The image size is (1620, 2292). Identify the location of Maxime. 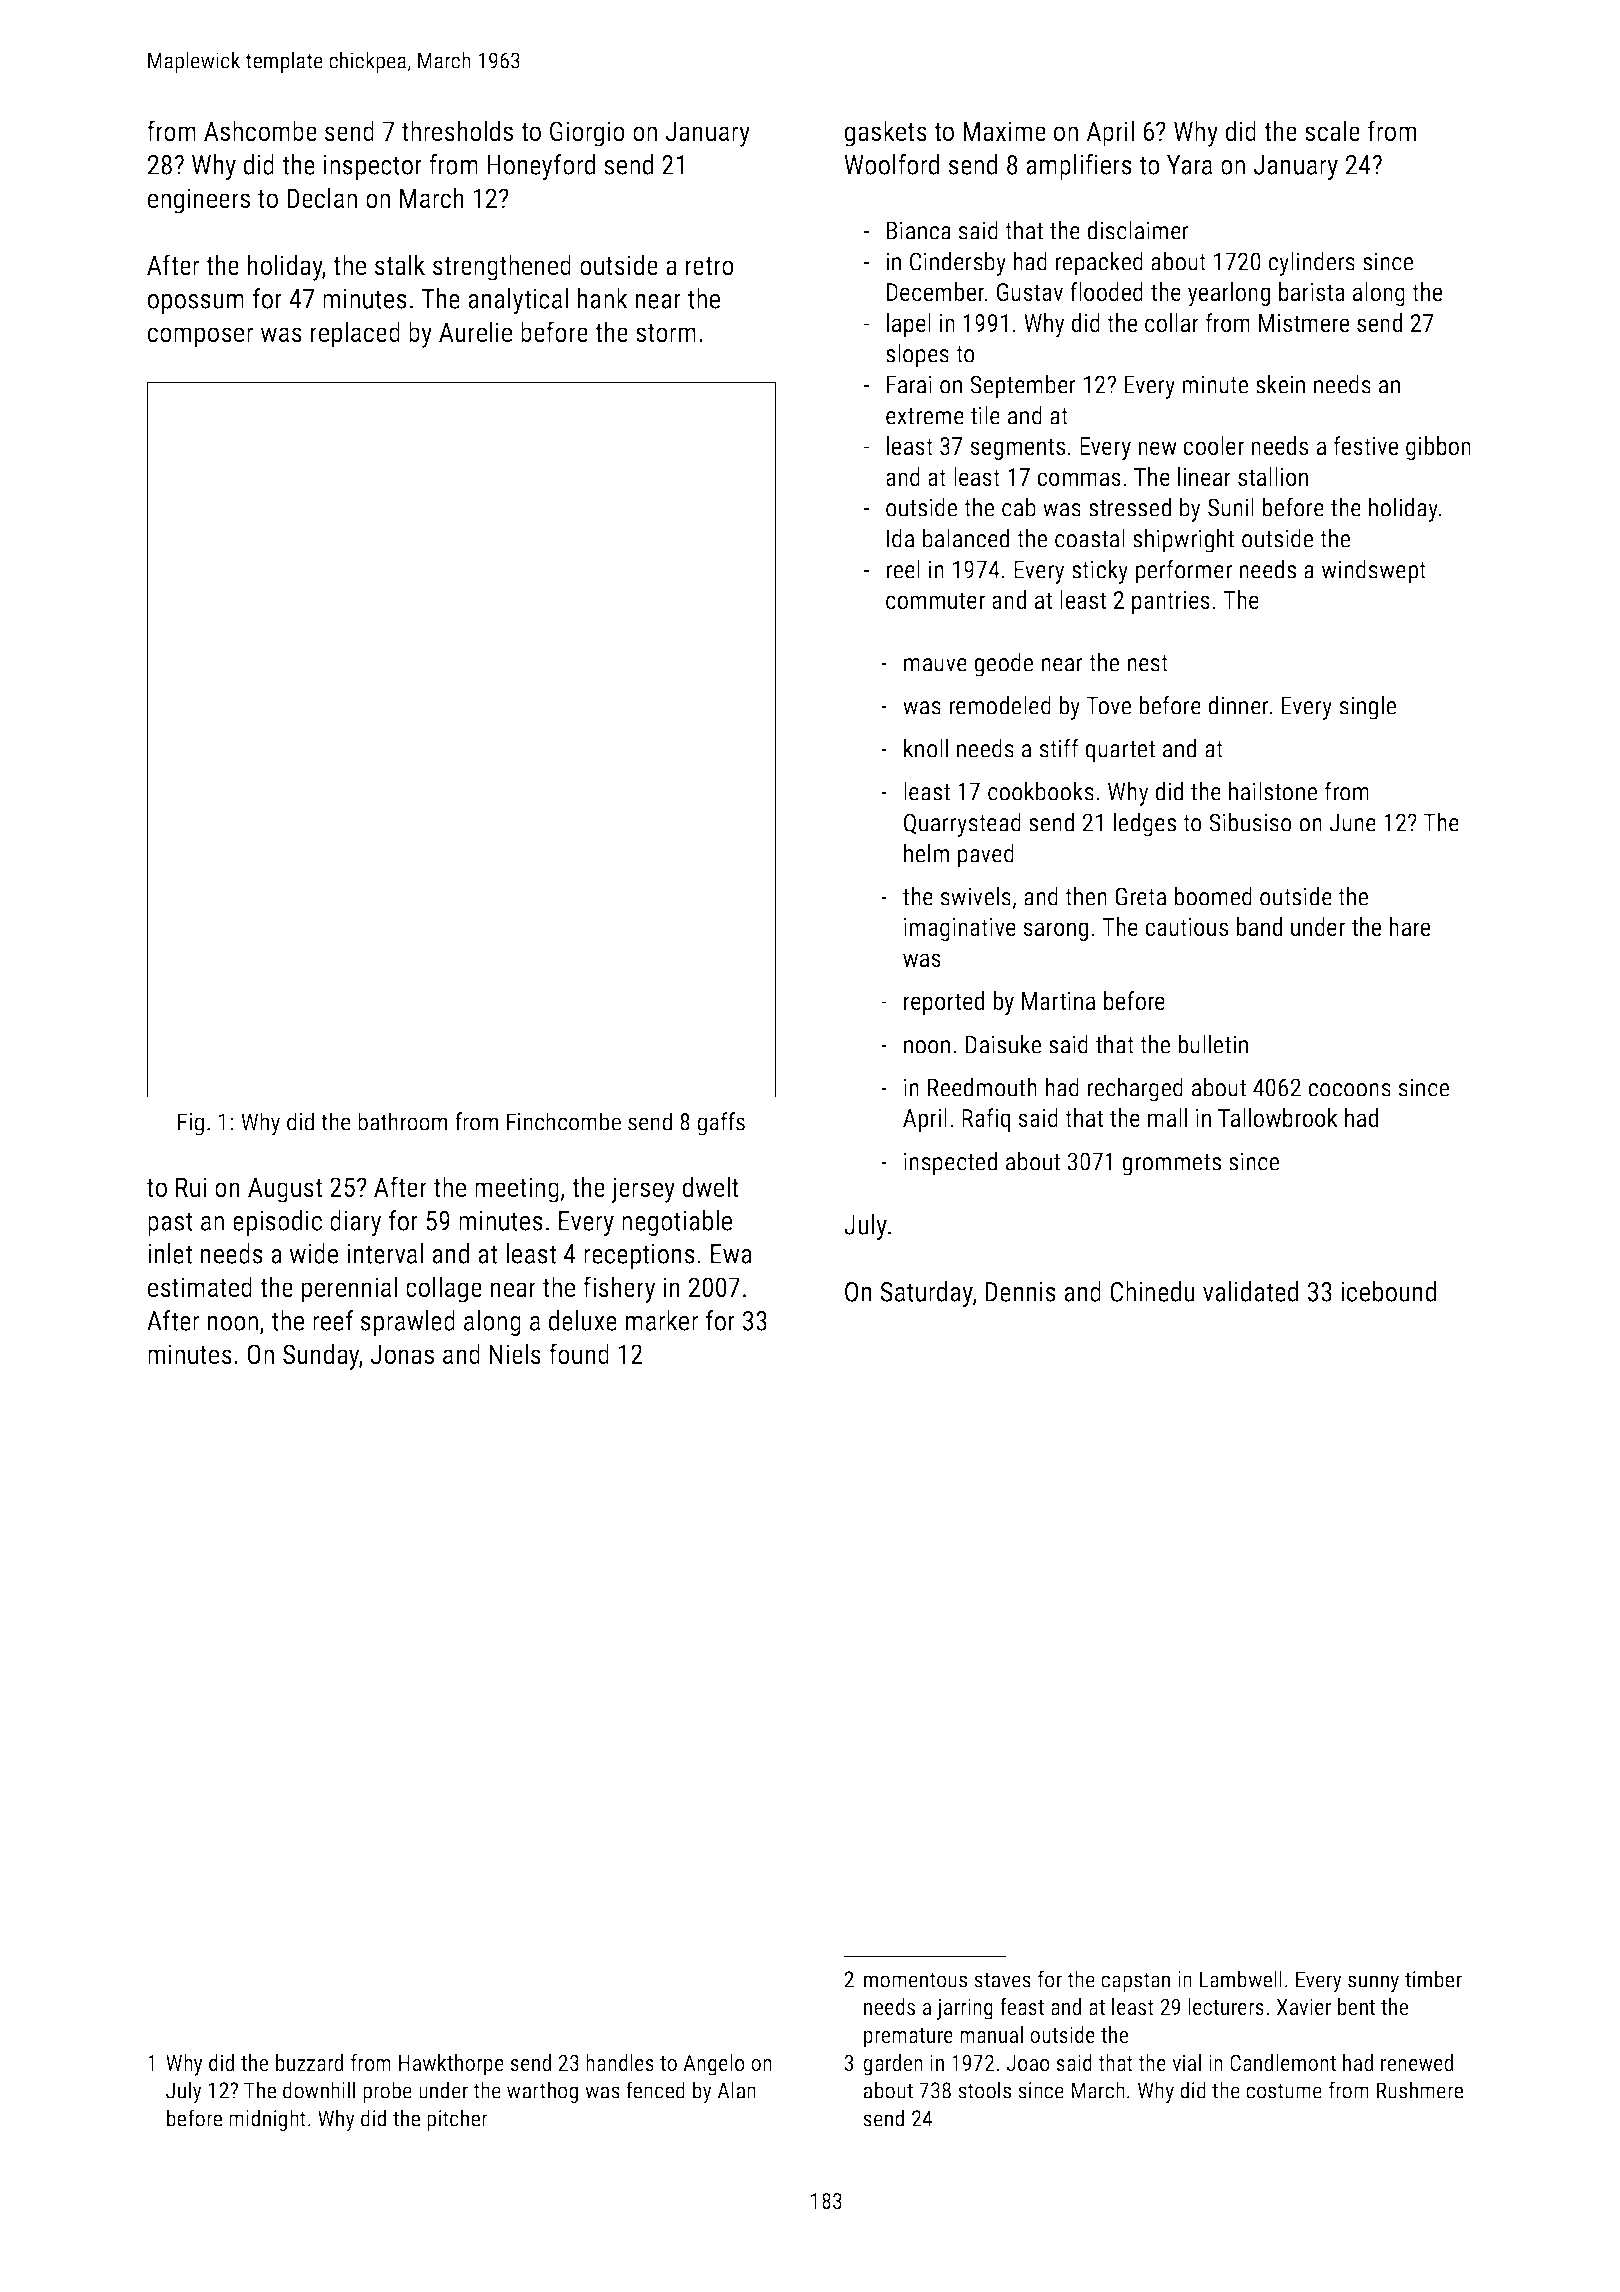
(1004, 131).
